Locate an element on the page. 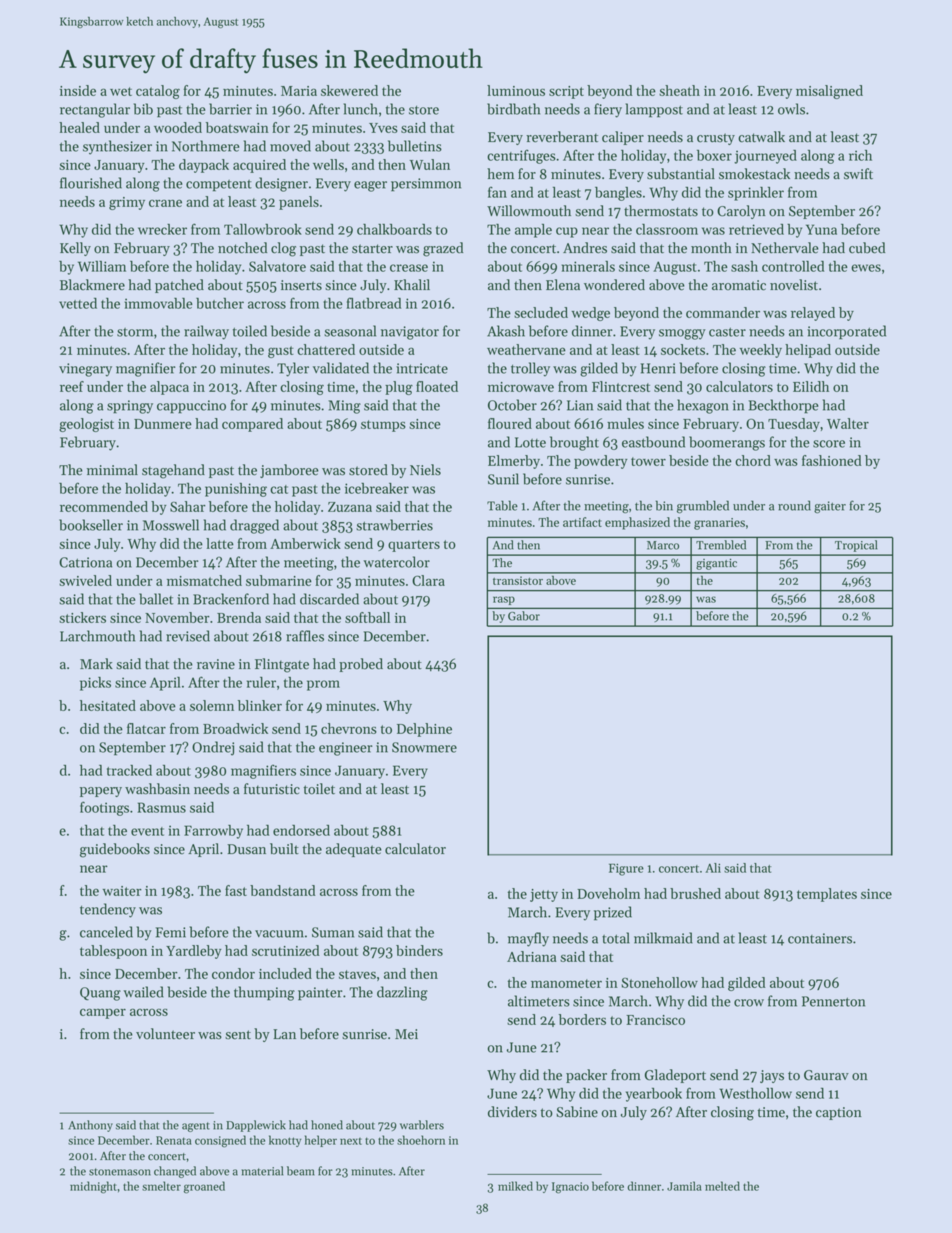  smoggy is located at coordinates (682, 334).
